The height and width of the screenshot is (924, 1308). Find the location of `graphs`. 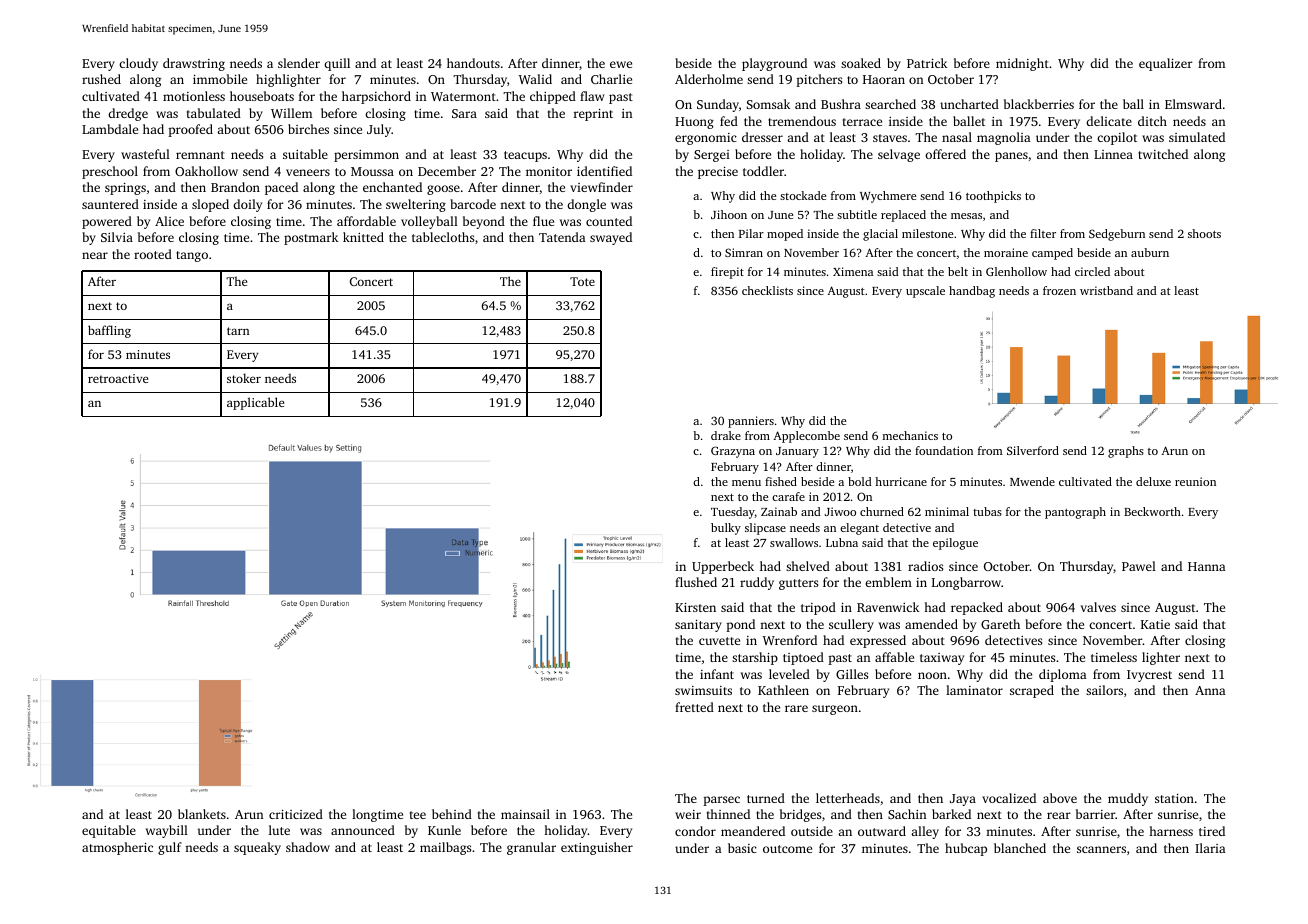

graphs is located at coordinates (1126, 452).
